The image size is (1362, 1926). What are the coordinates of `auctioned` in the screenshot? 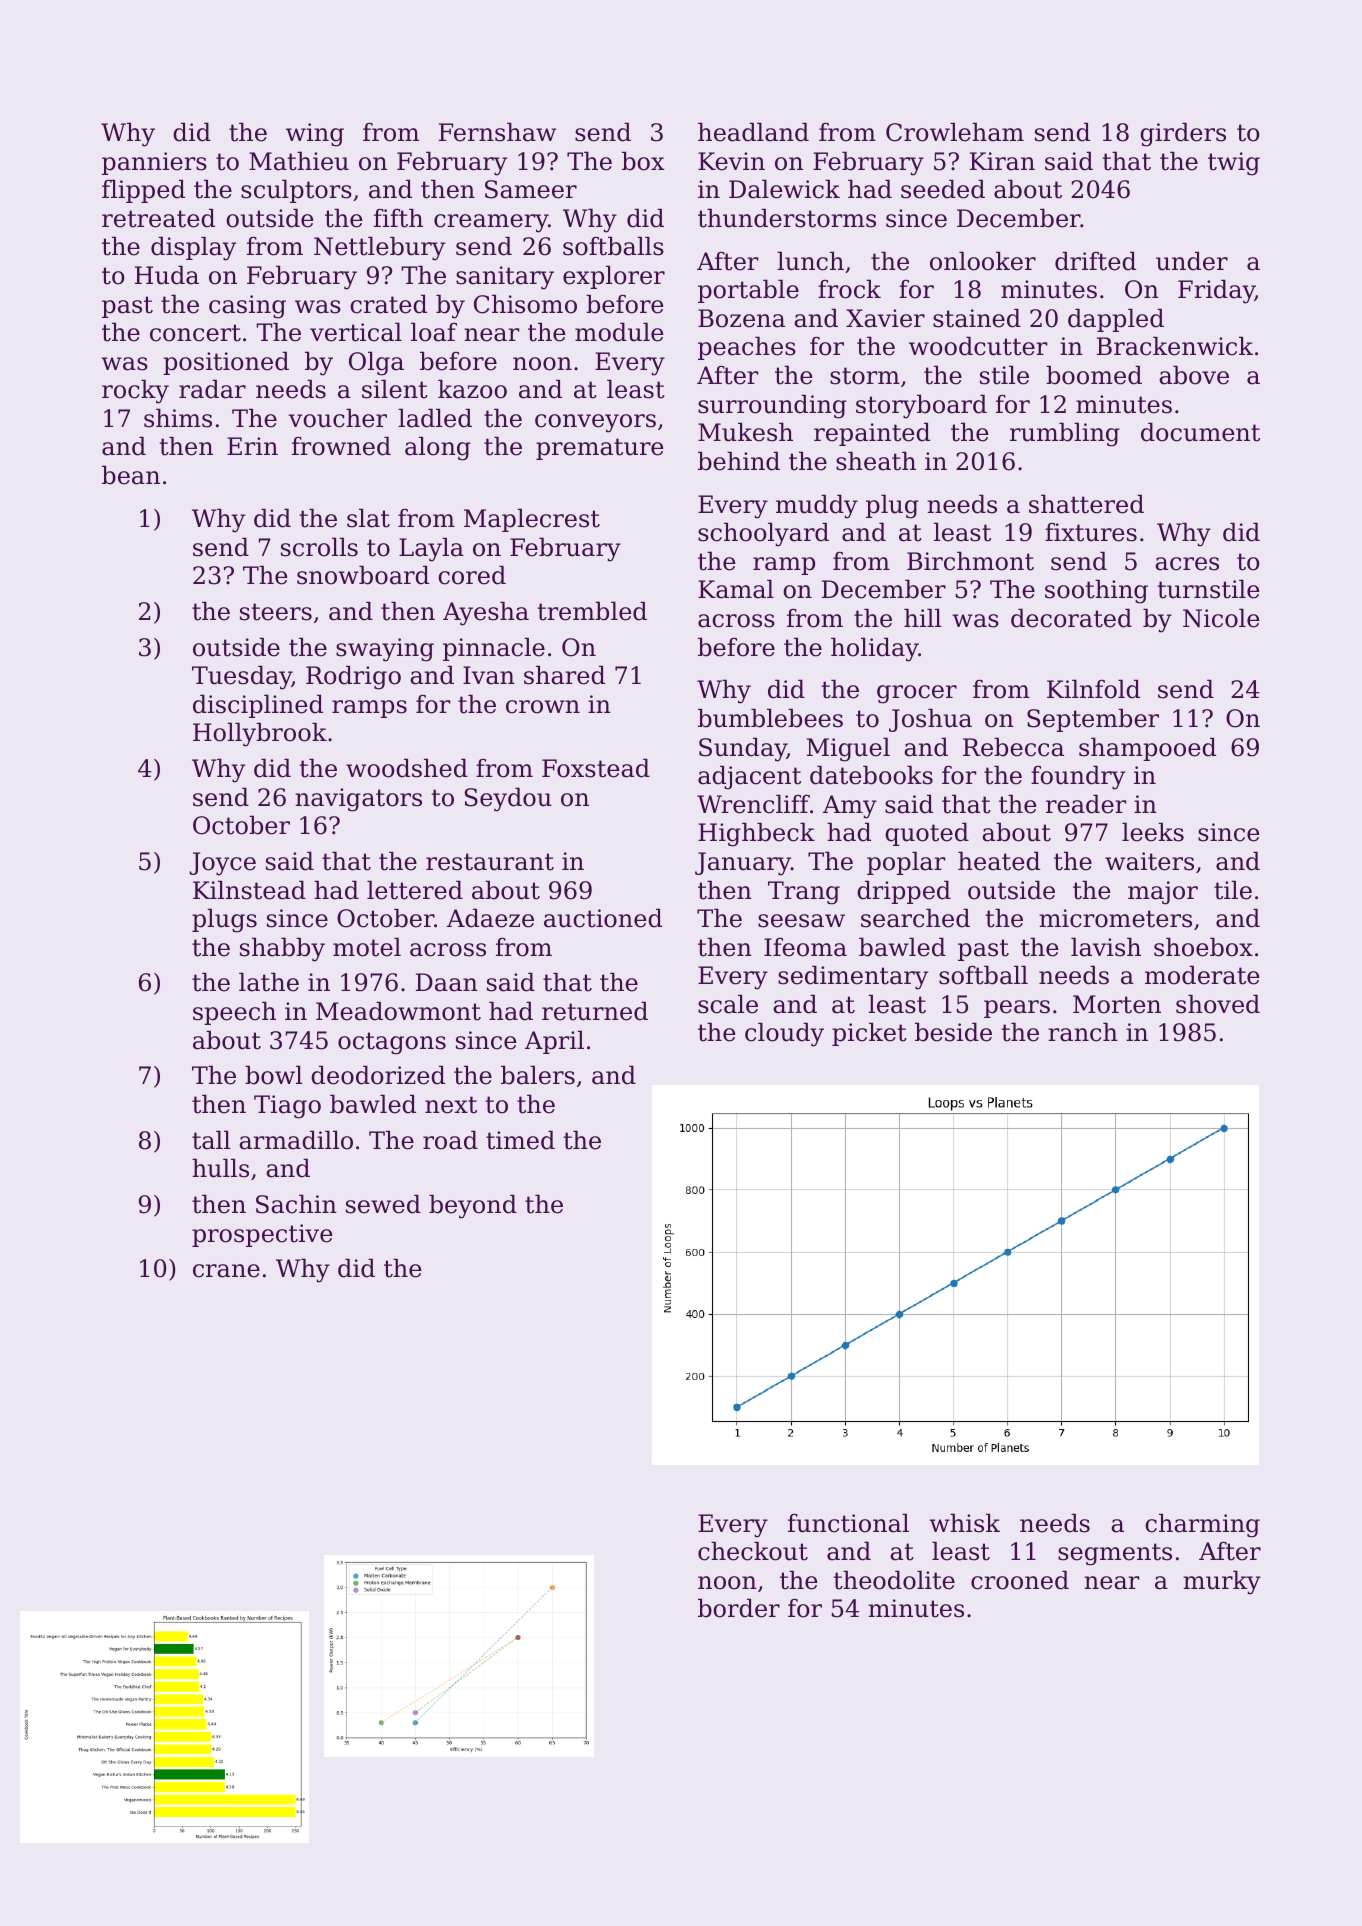 It's located at (603, 918).
